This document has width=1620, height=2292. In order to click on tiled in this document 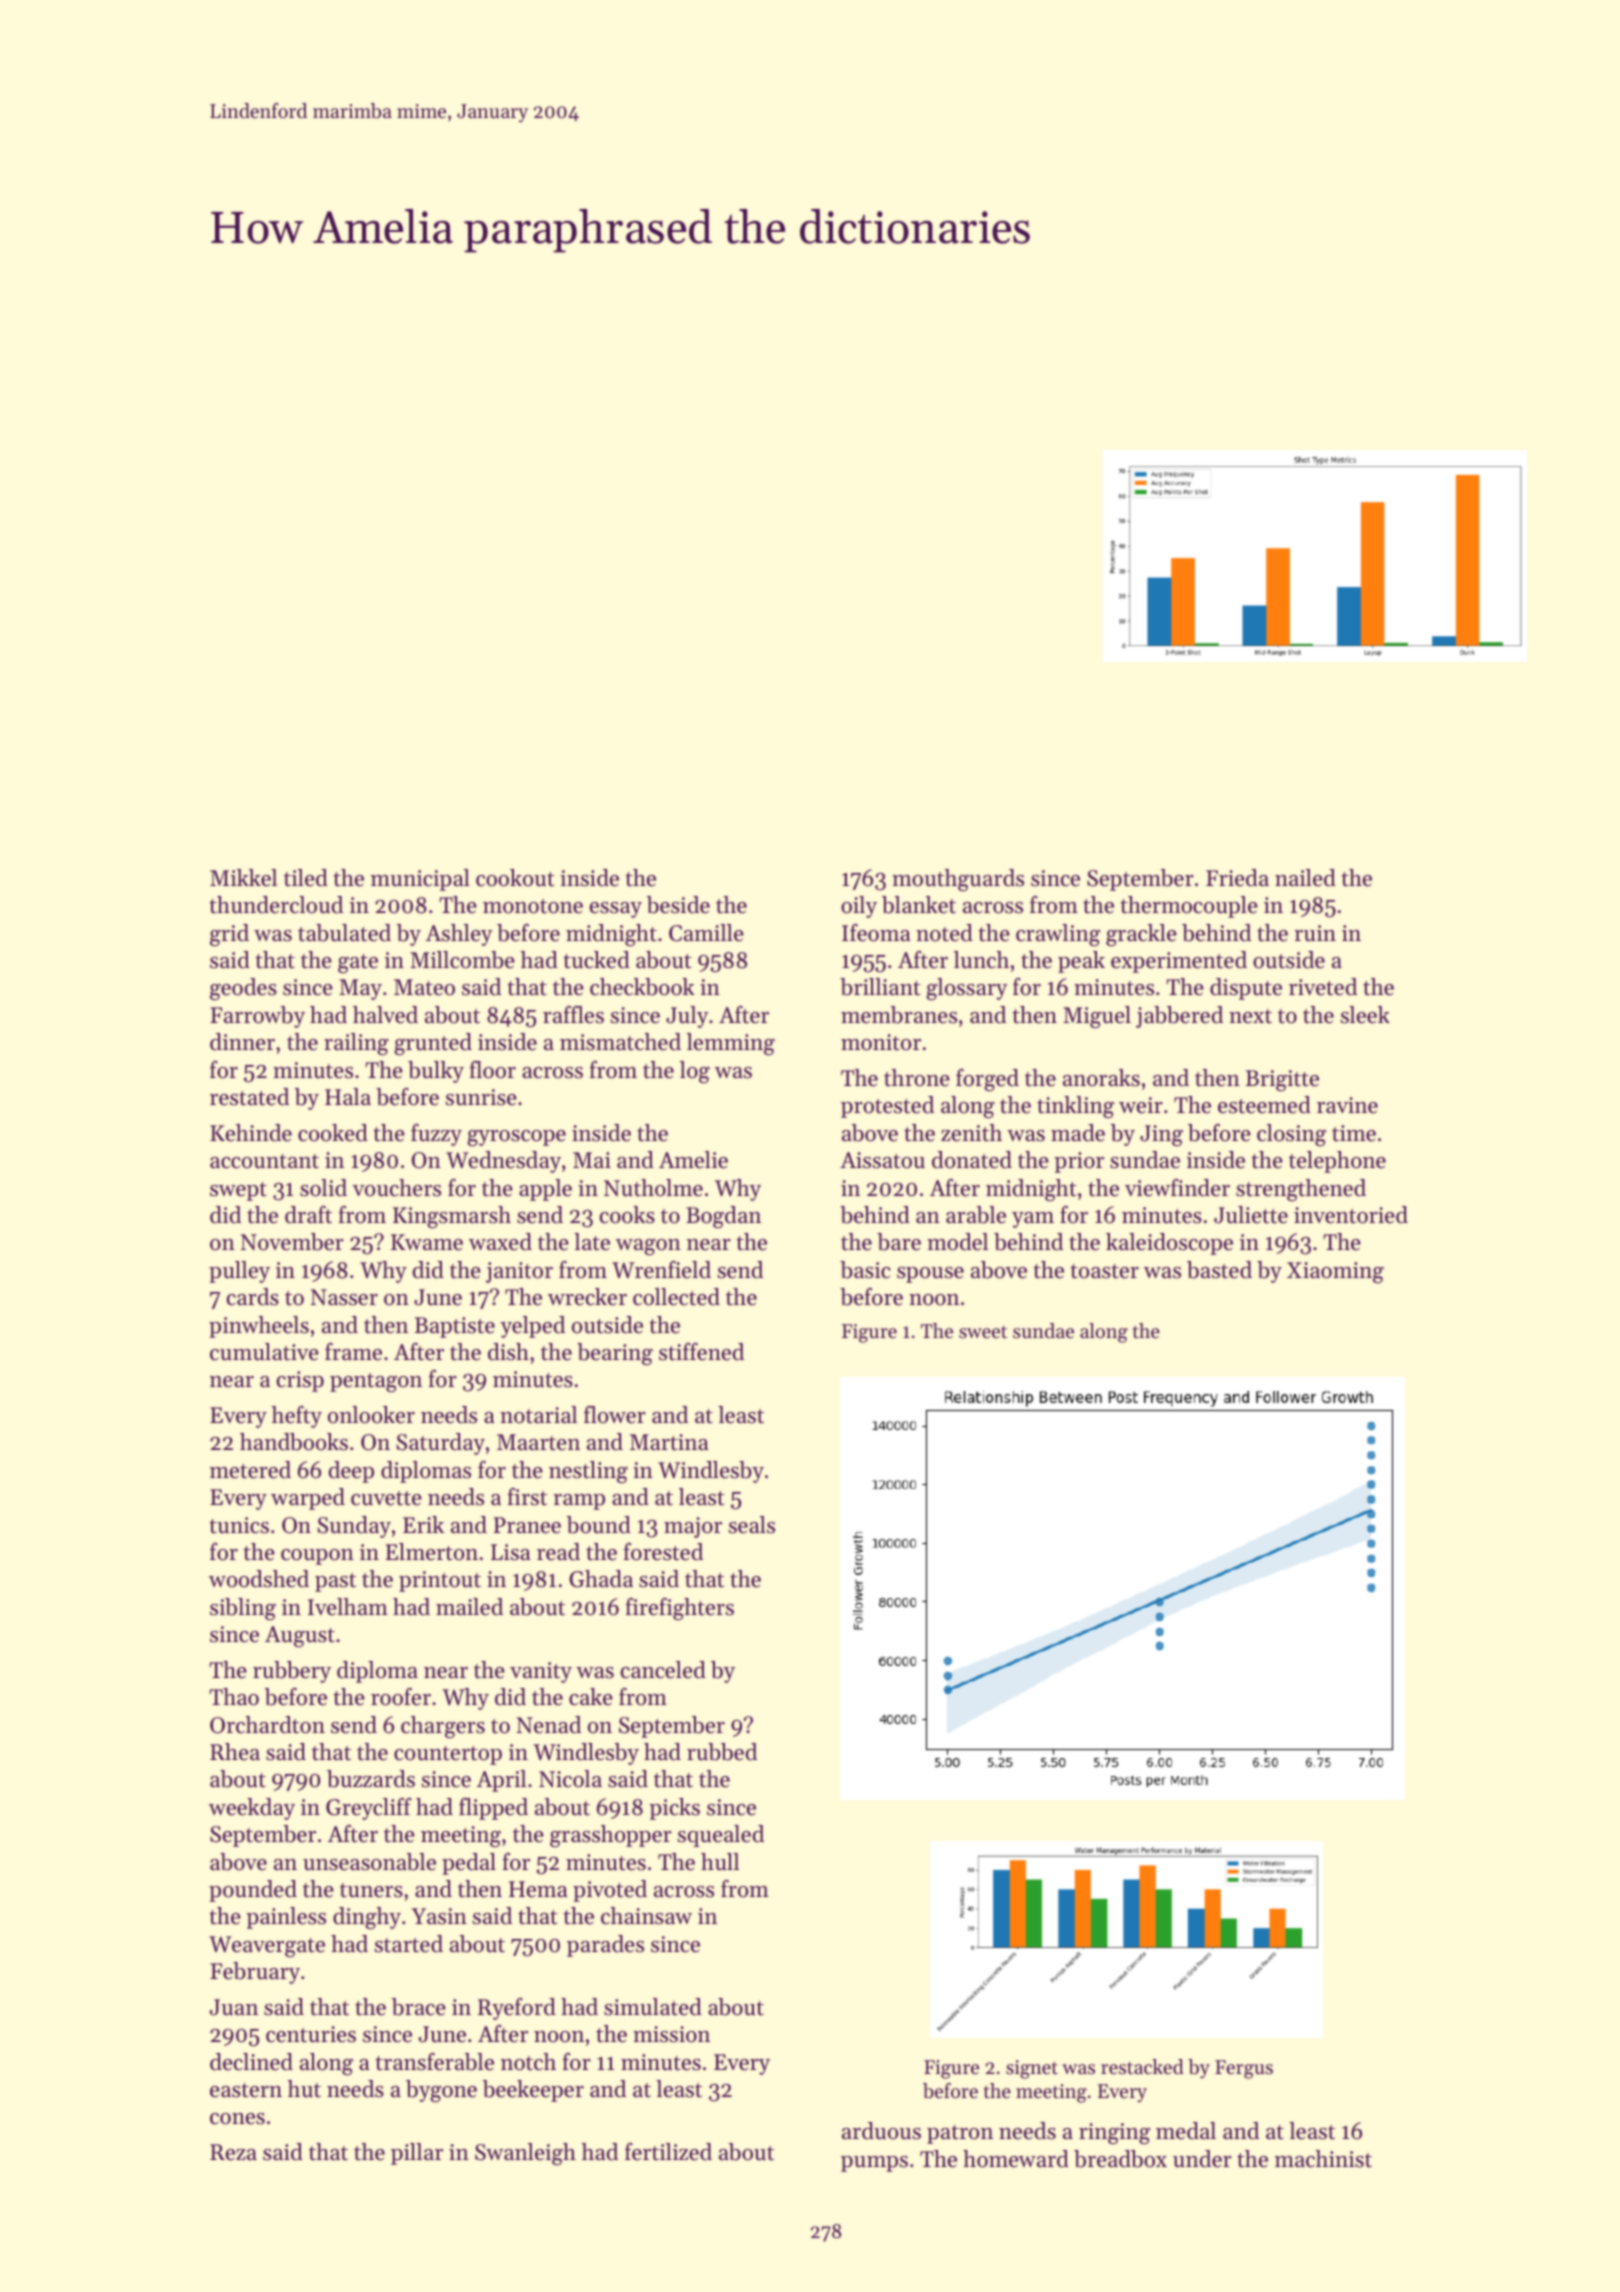, I will do `click(306, 878)`.
